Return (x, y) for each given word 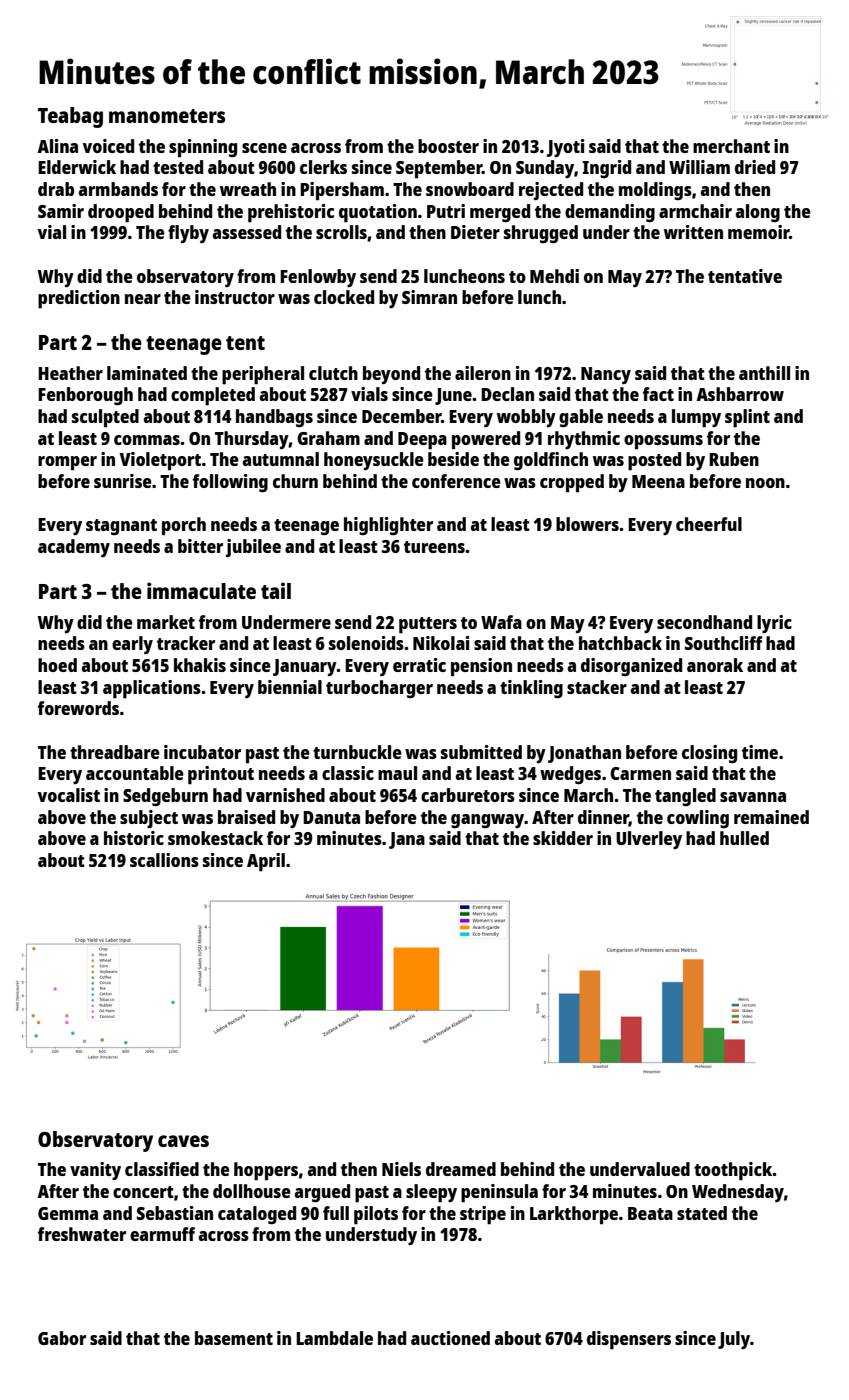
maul (397, 773)
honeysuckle (374, 461)
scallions (164, 860)
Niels (401, 1169)
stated (702, 1213)
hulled (744, 838)
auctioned (450, 1338)
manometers (167, 116)
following (230, 483)
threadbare (115, 752)
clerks (323, 167)
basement (234, 1338)
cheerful (709, 524)
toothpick (733, 1171)
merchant (731, 146)
